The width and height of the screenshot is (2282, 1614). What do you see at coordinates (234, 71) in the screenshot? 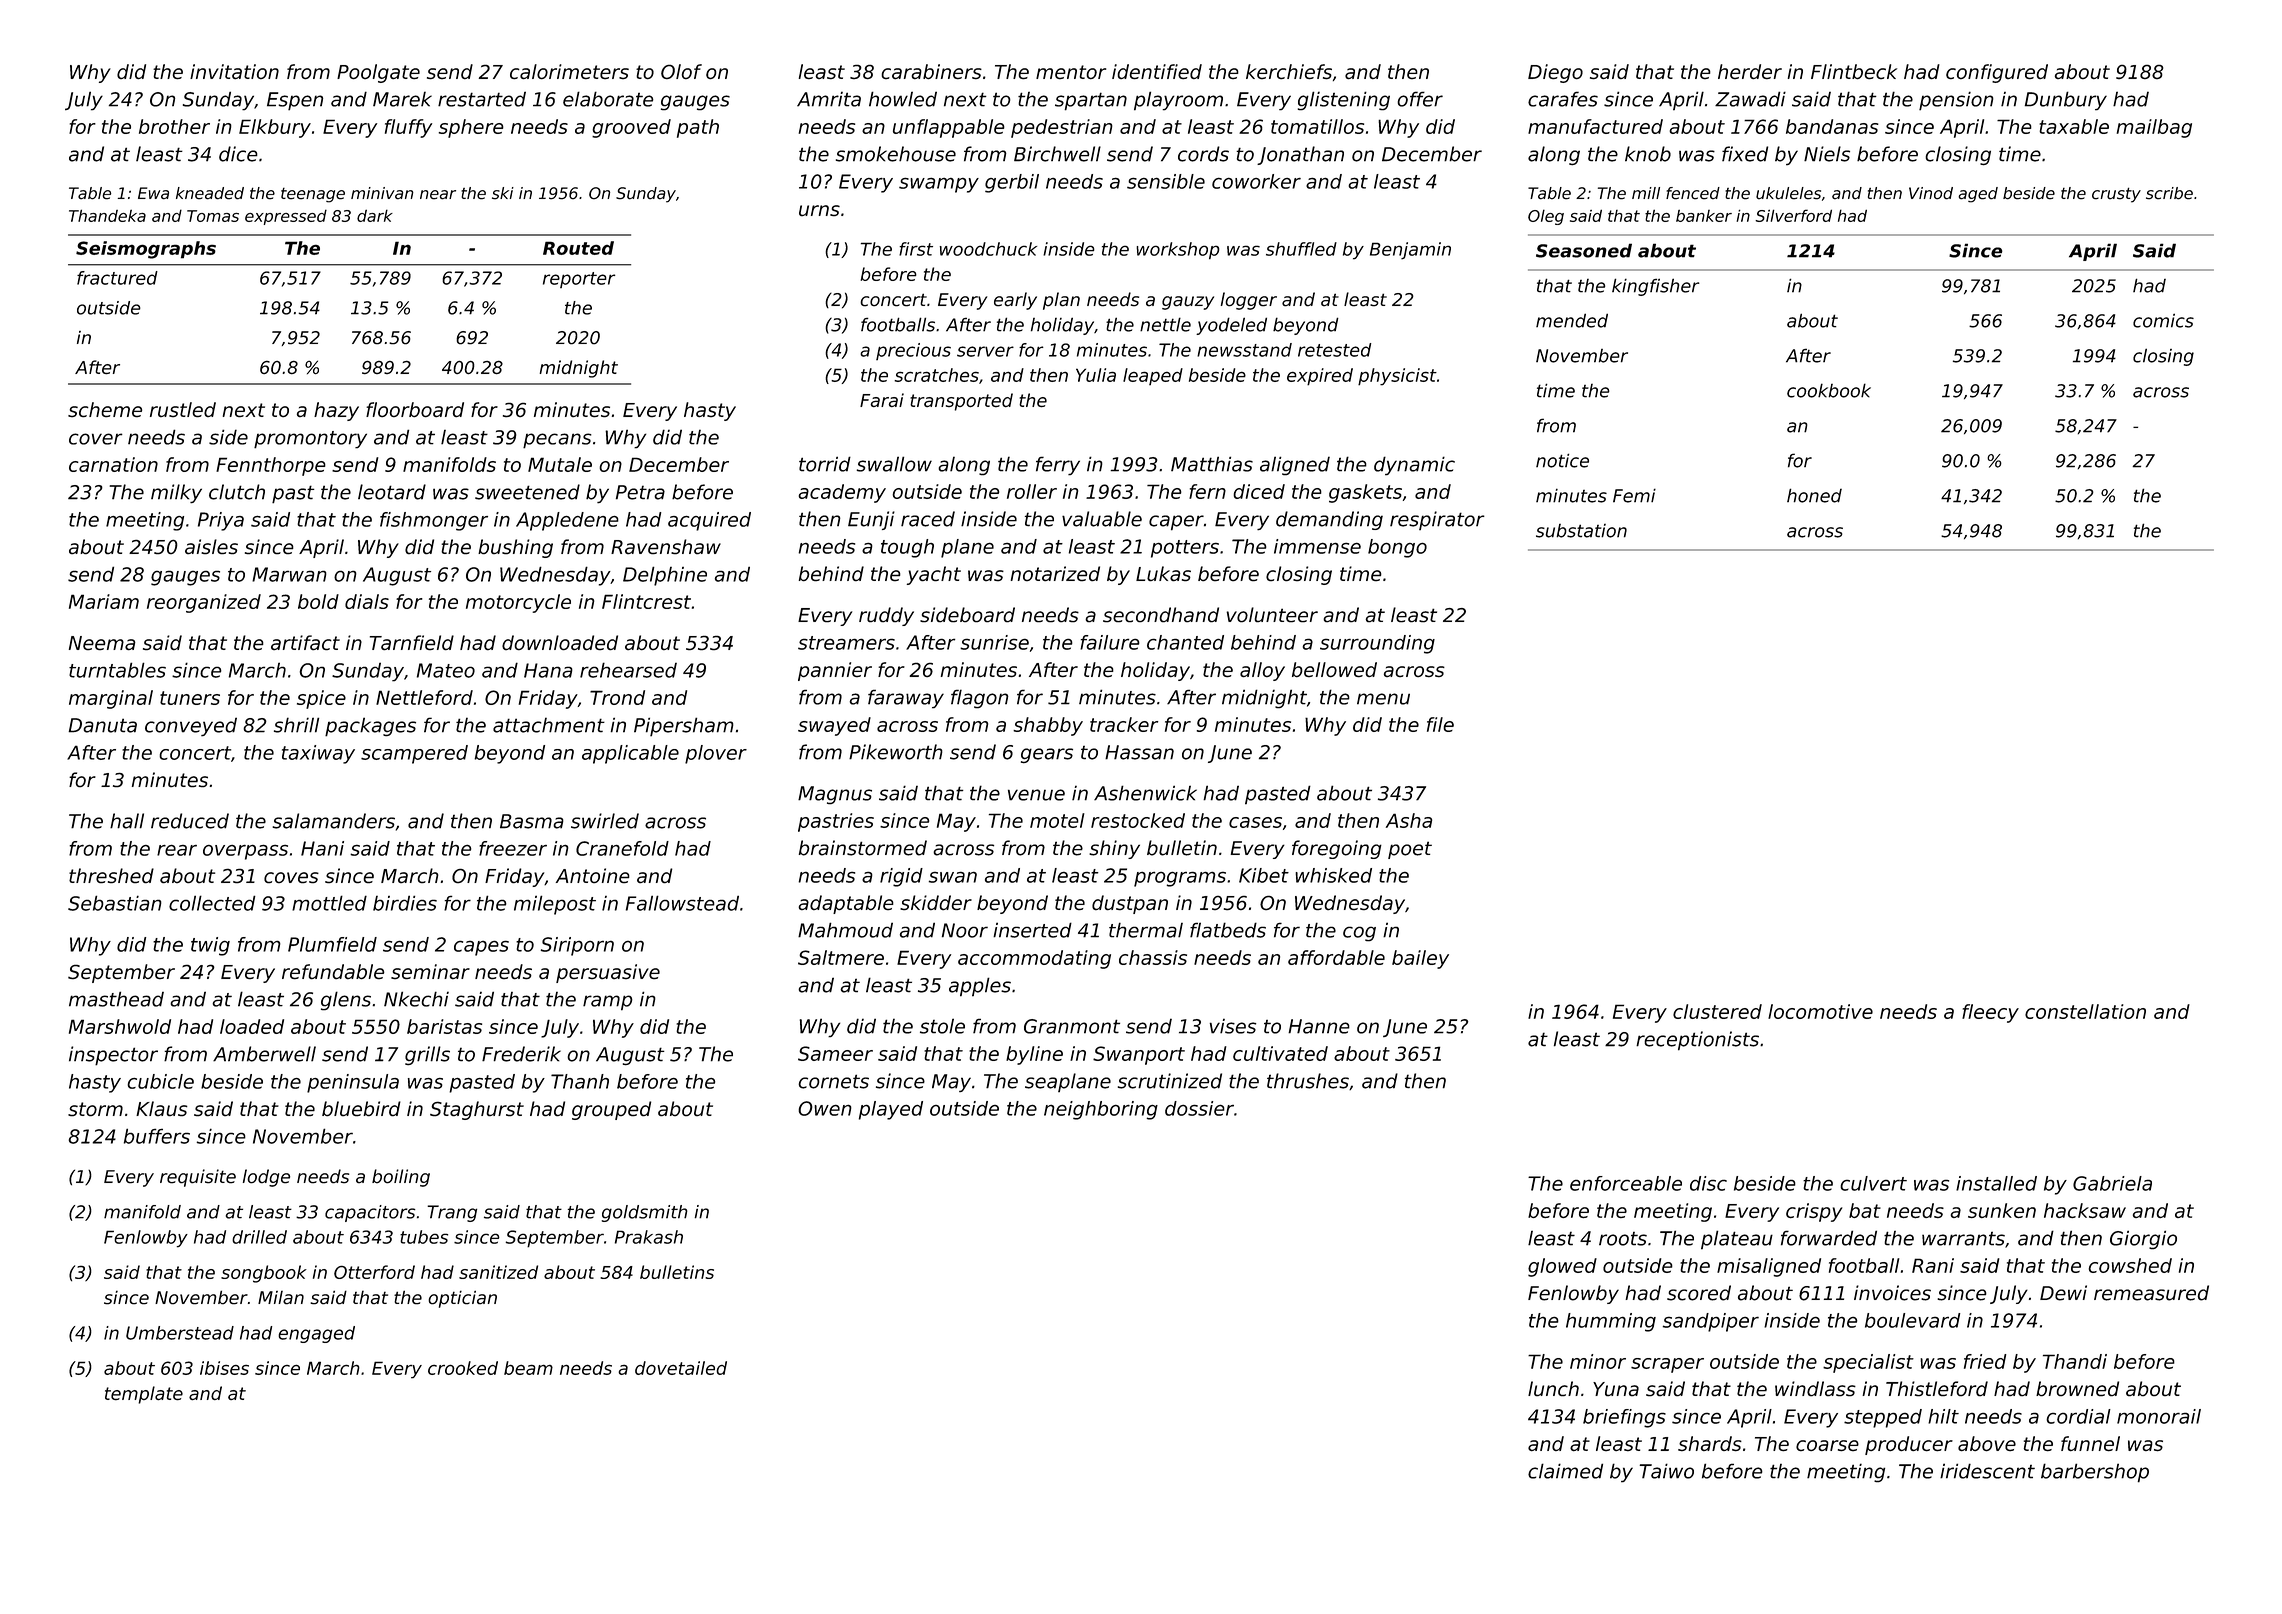
I see `invitation` at bounding box center [234, 71].
